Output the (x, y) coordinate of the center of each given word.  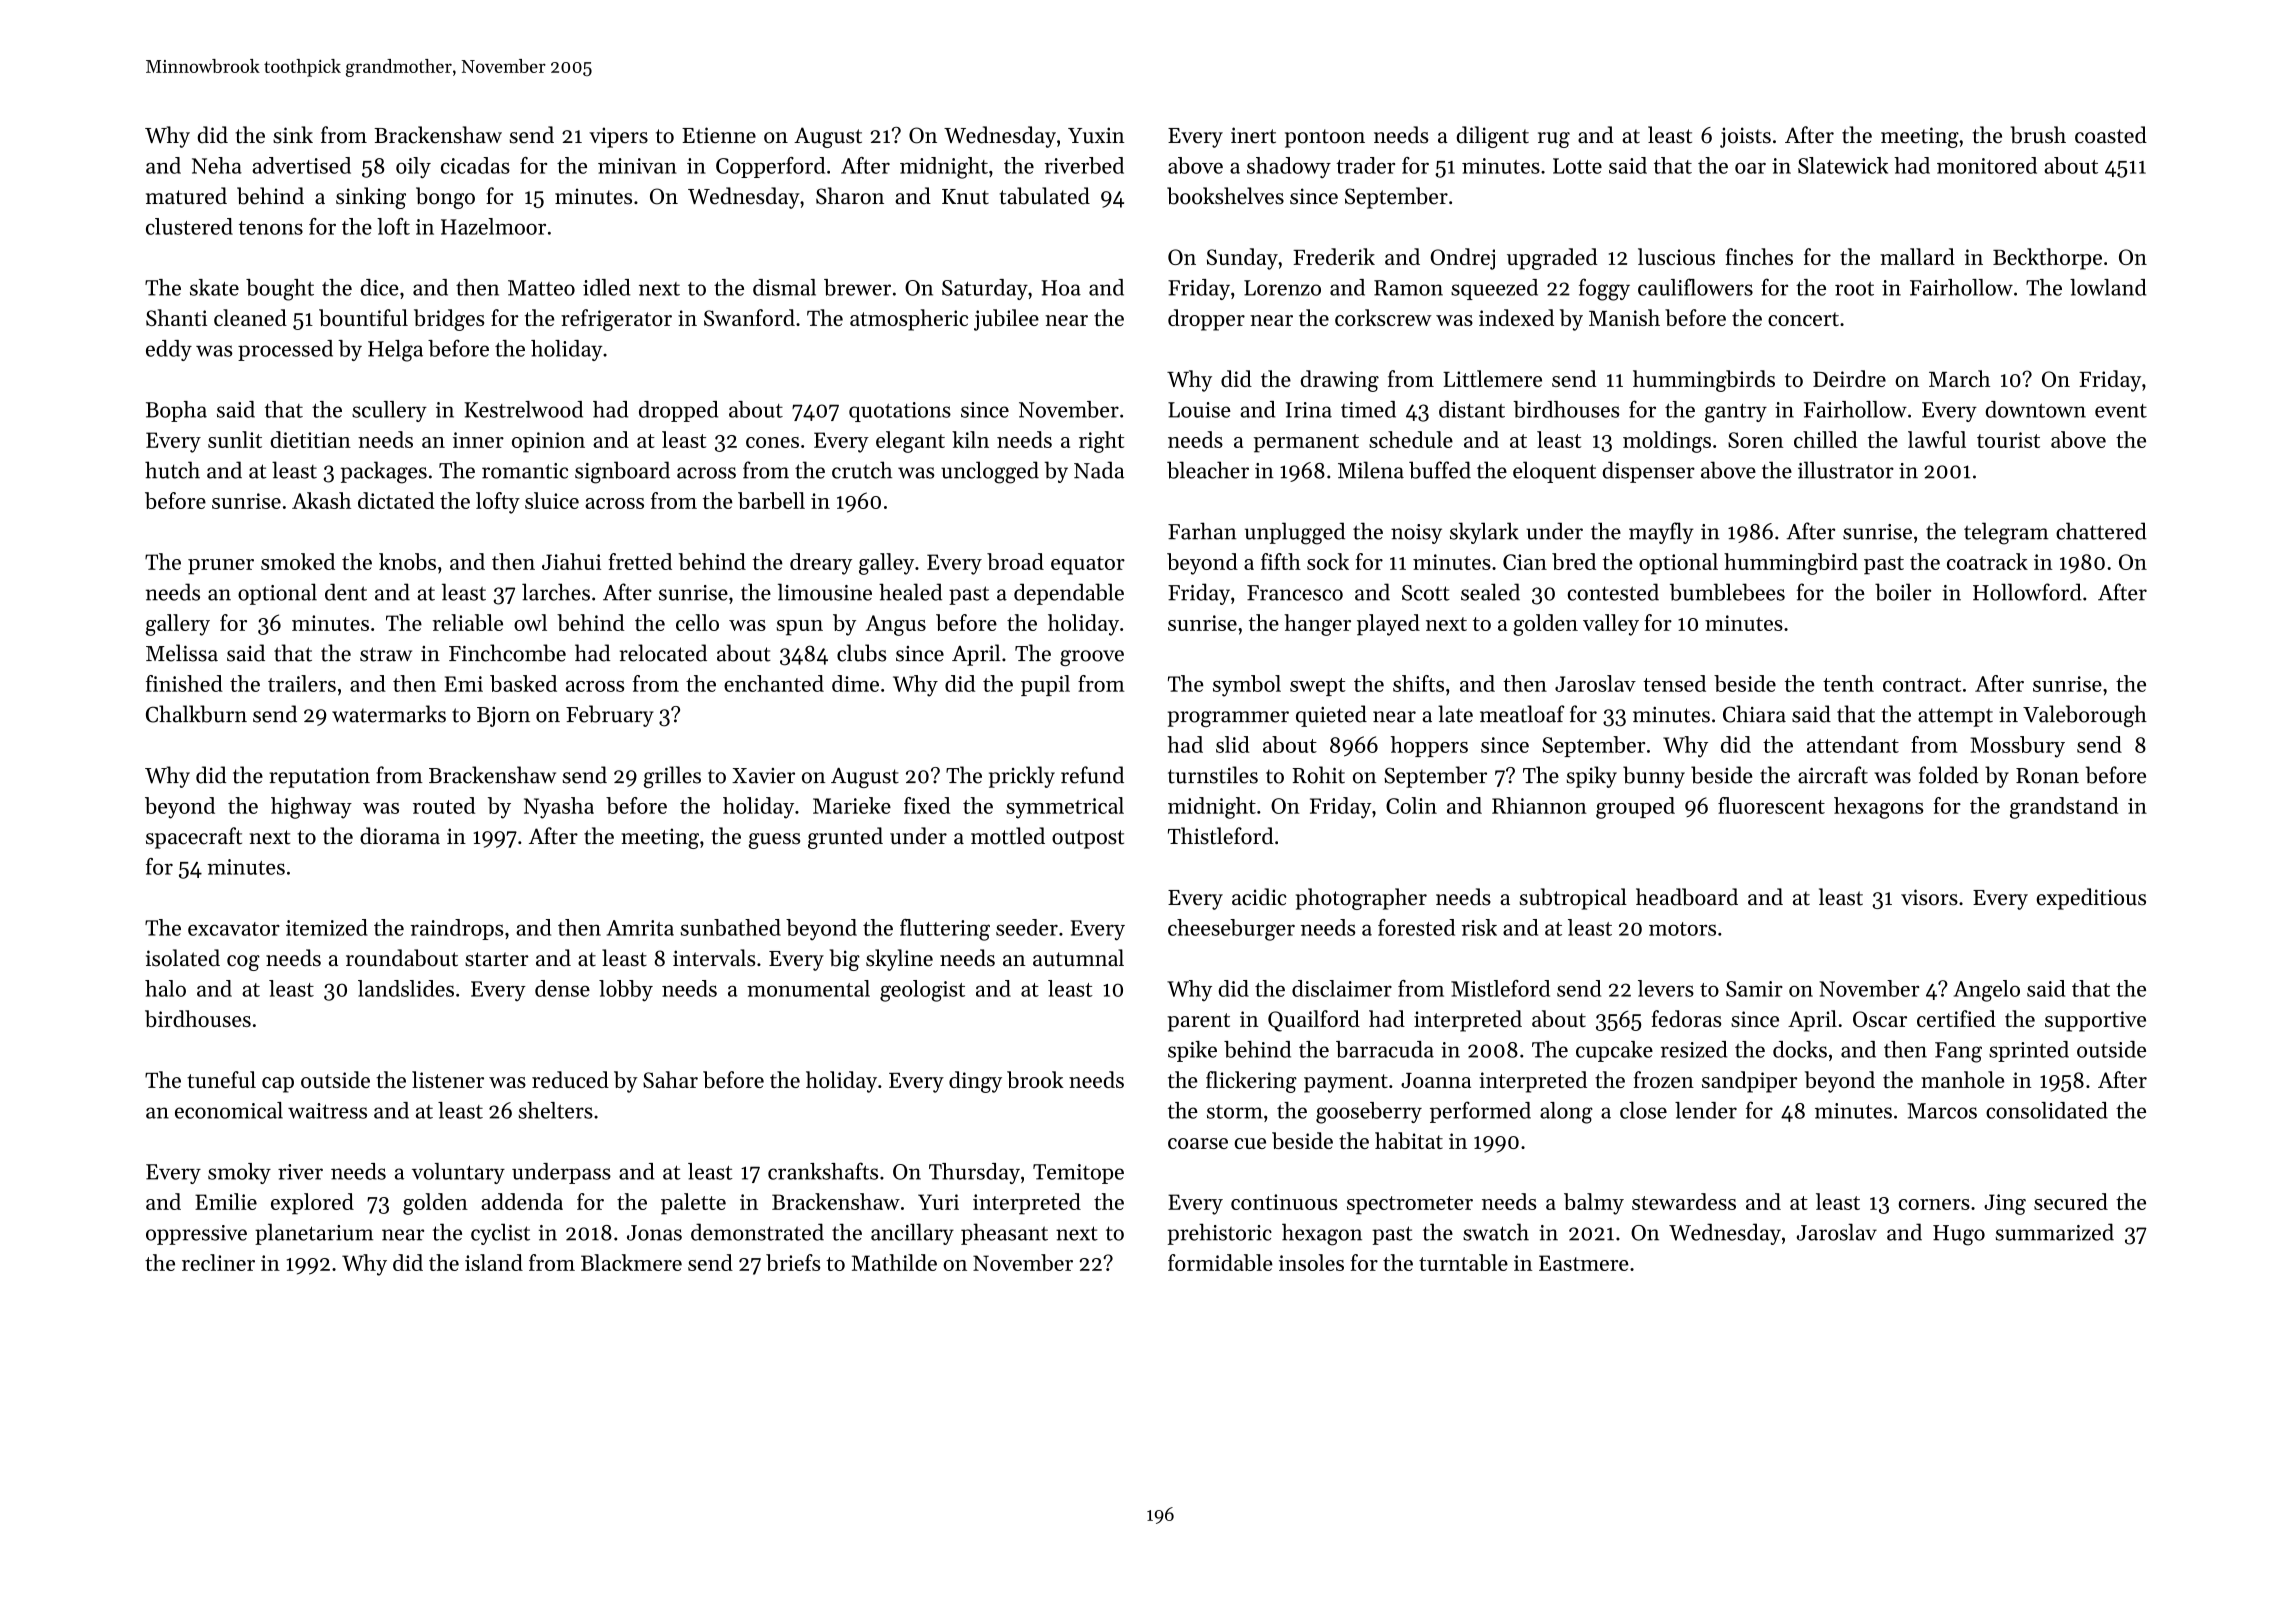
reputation (319, 777)
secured (2071, 1201)
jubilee (1006, 320)
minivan (637, 166)
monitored (1987, 165)
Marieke (852, 805)
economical (229, 1110)
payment (1346, 1083)
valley (1611, 625)
